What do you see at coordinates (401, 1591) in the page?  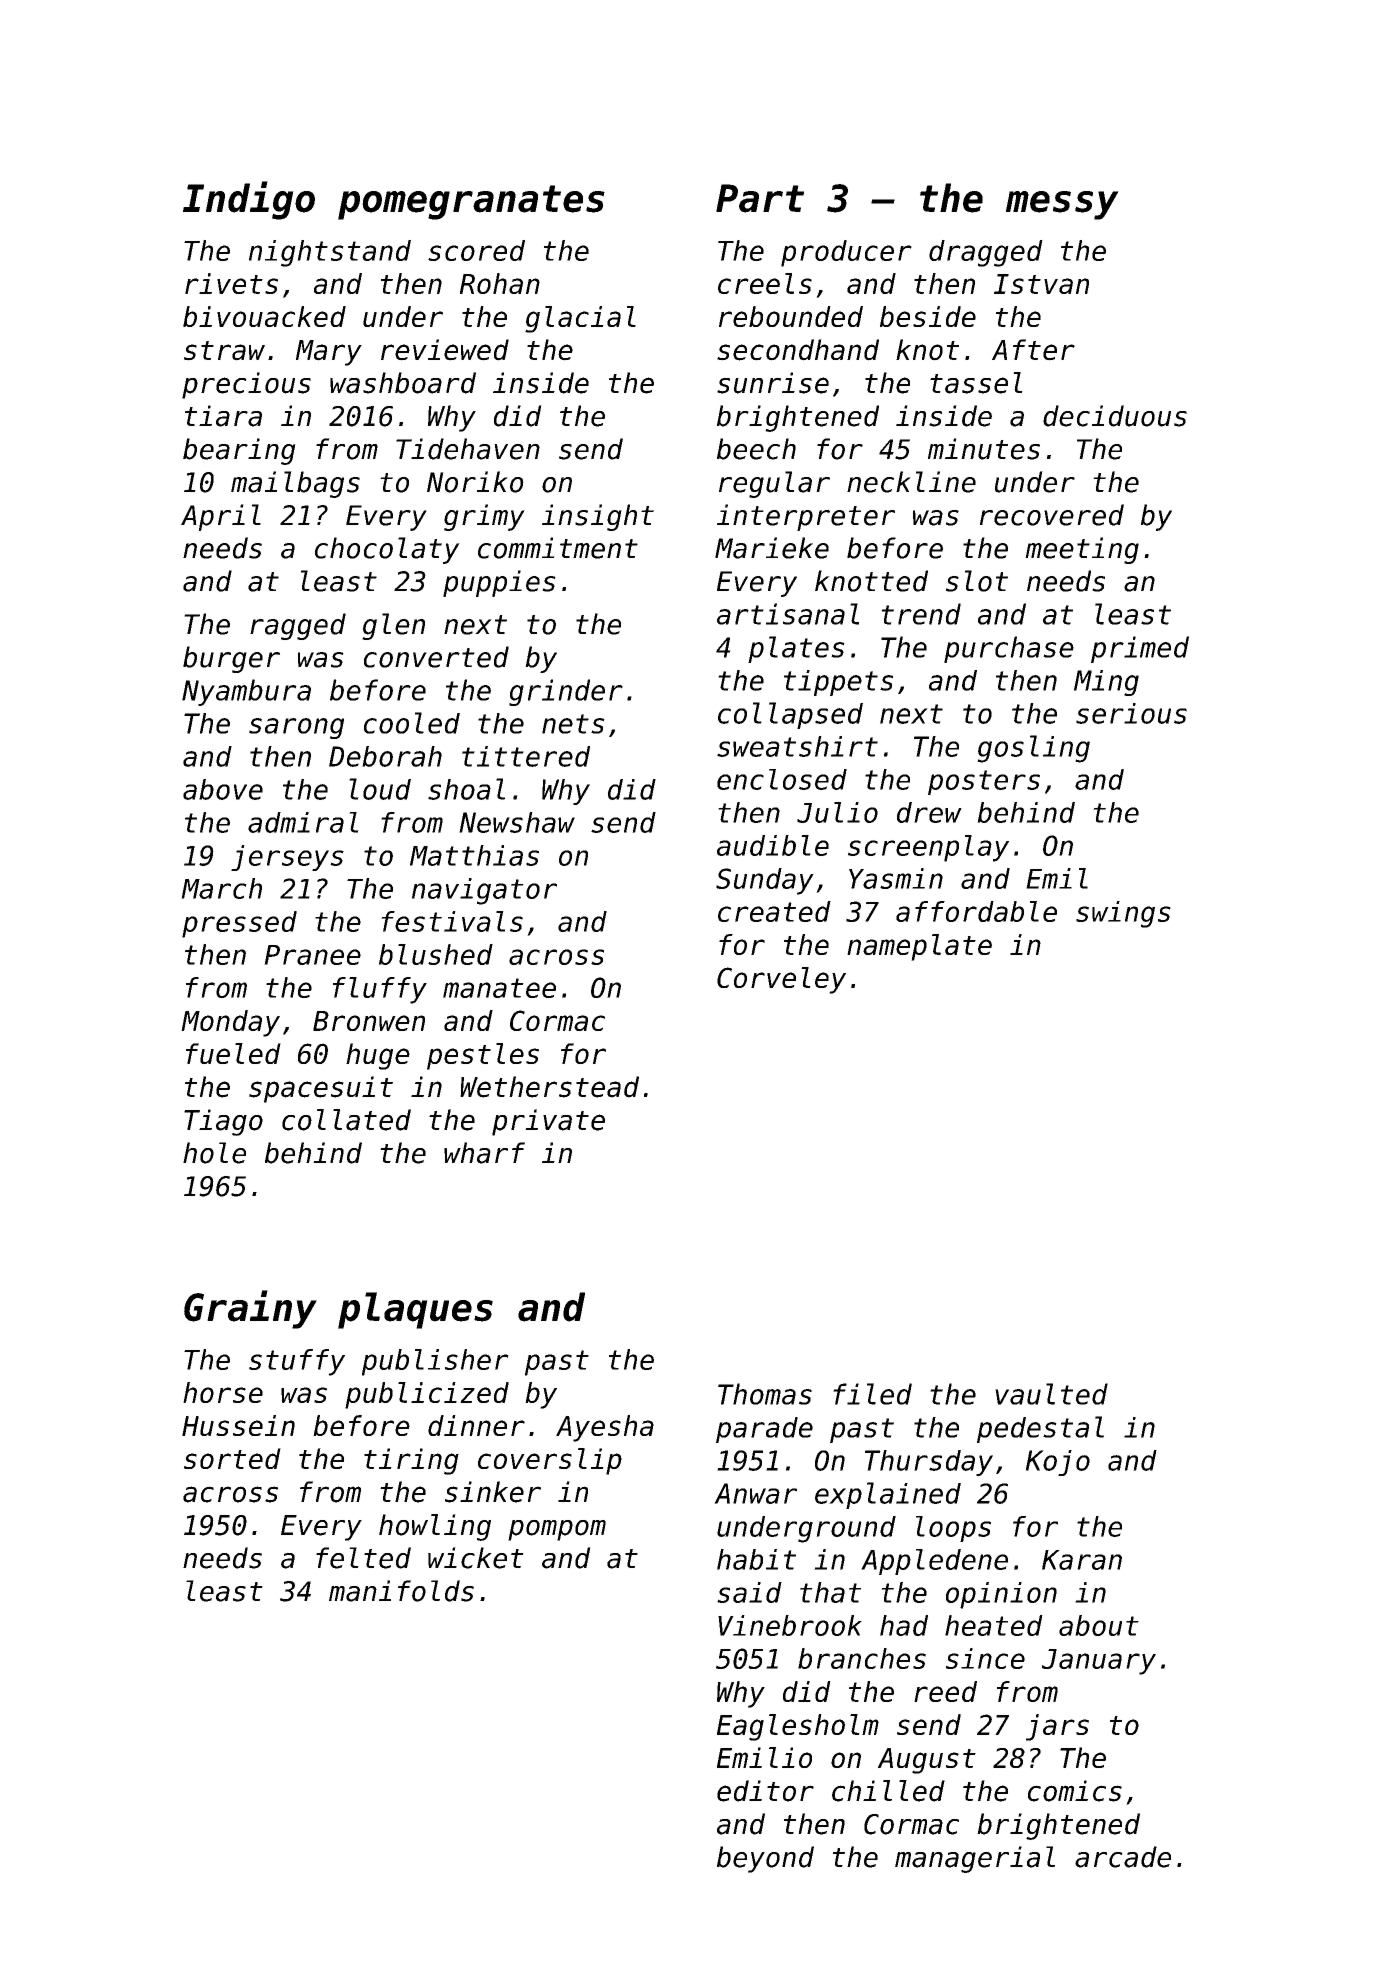 I see `manifolds` at bounding box center [401, 1591].
